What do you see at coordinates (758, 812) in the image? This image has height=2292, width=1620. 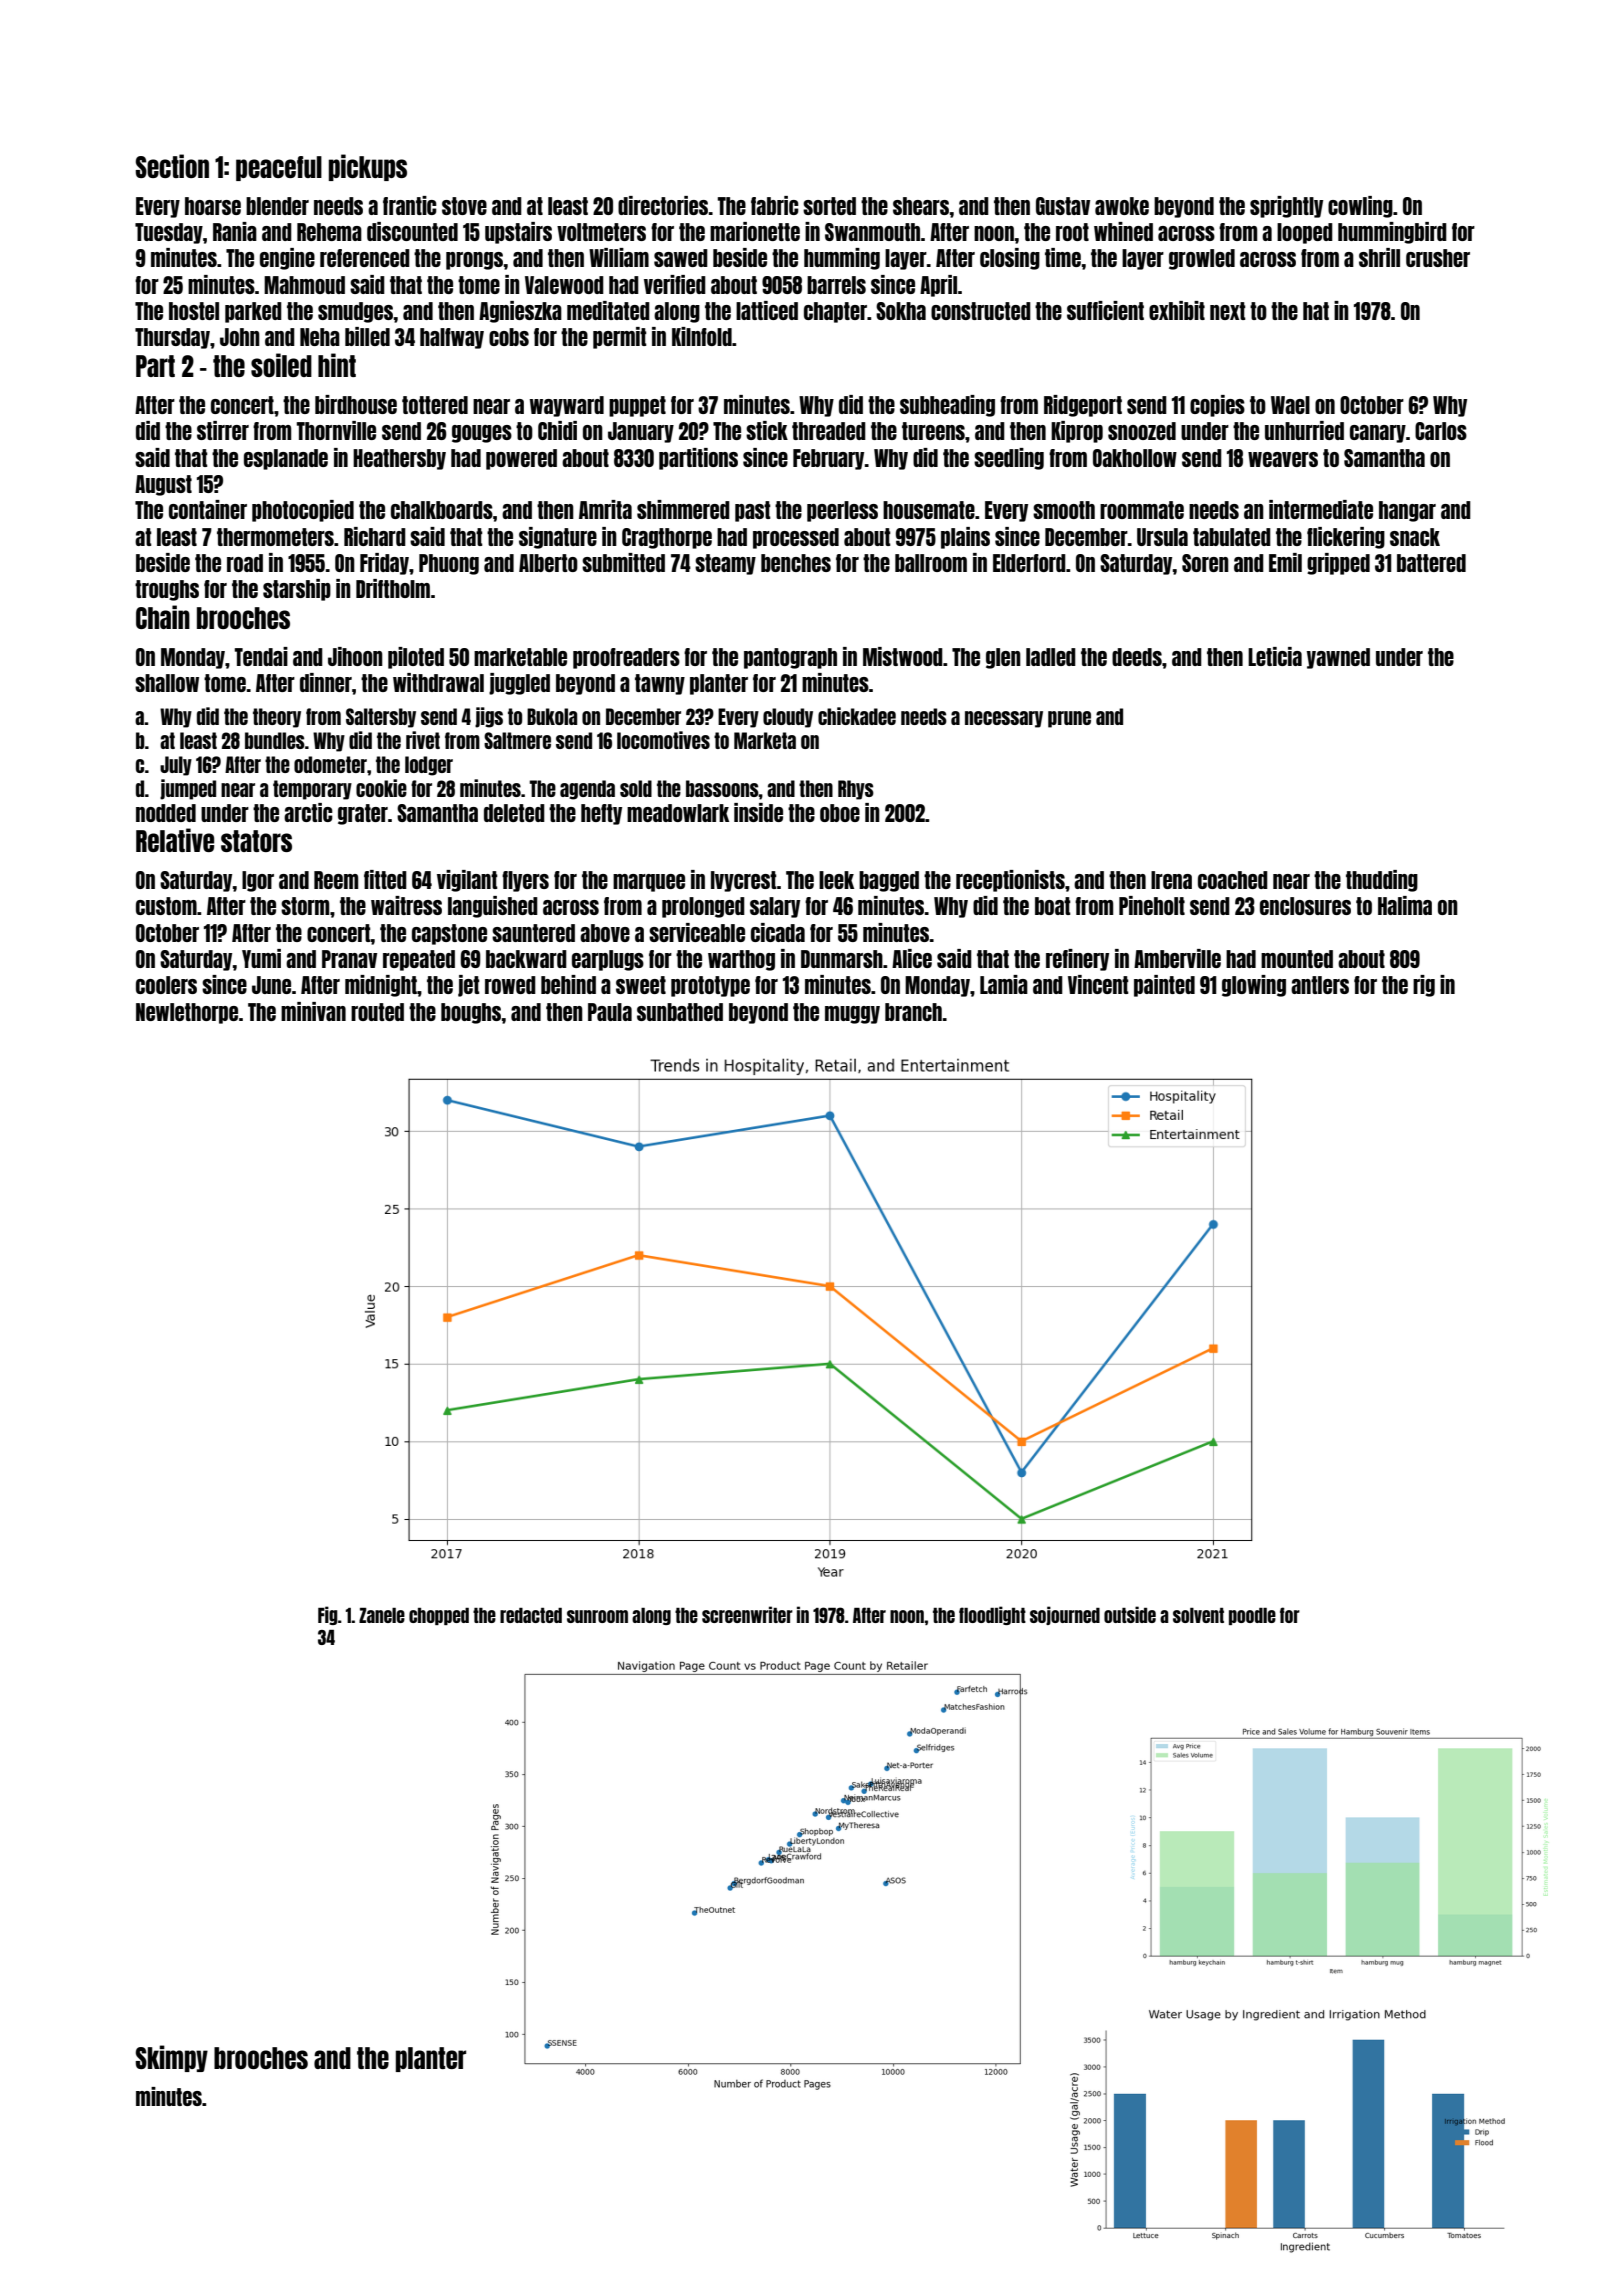 I see `inside` at bounding box center [758, 812].
